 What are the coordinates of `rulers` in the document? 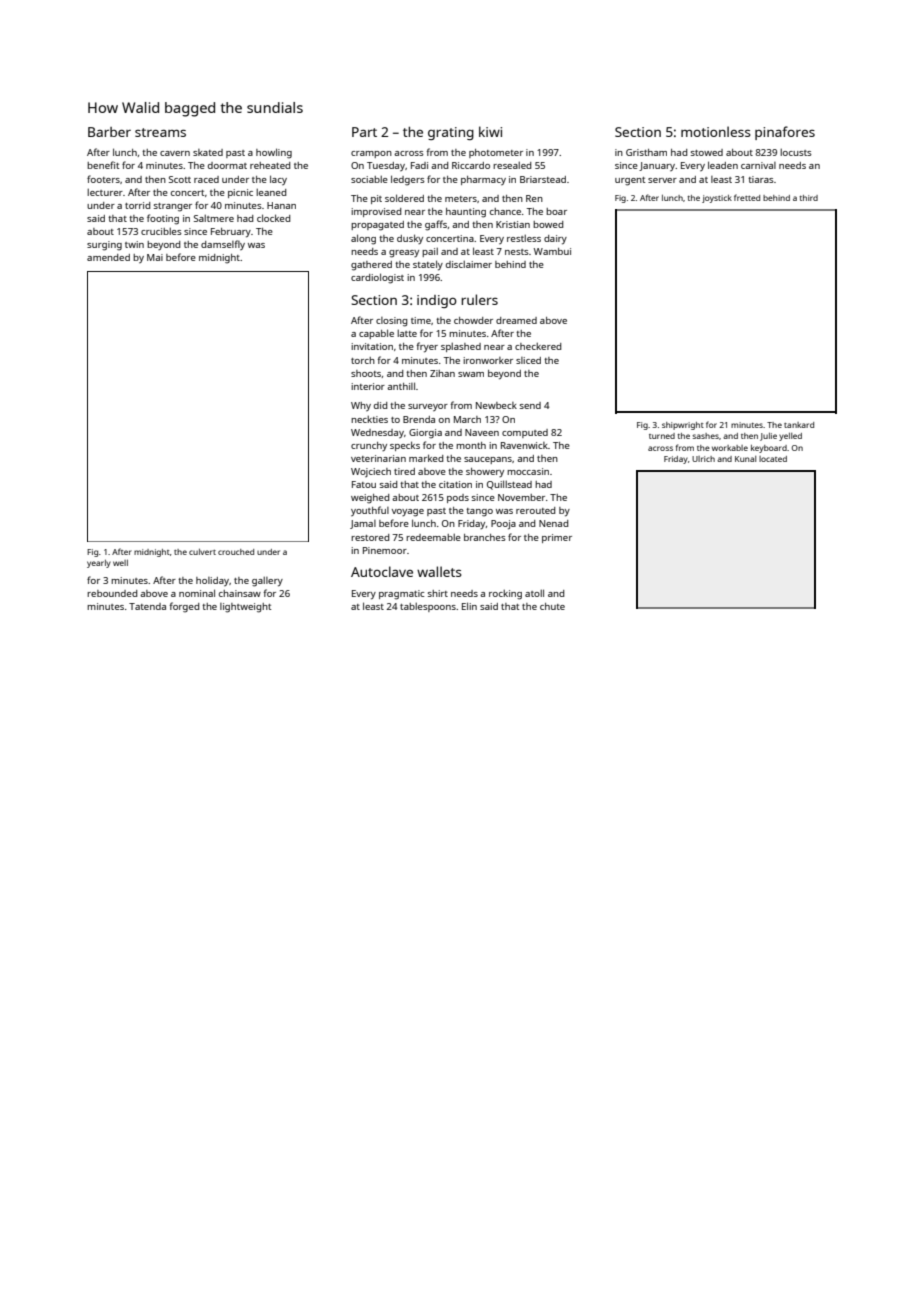 It's located at (479, 299).
